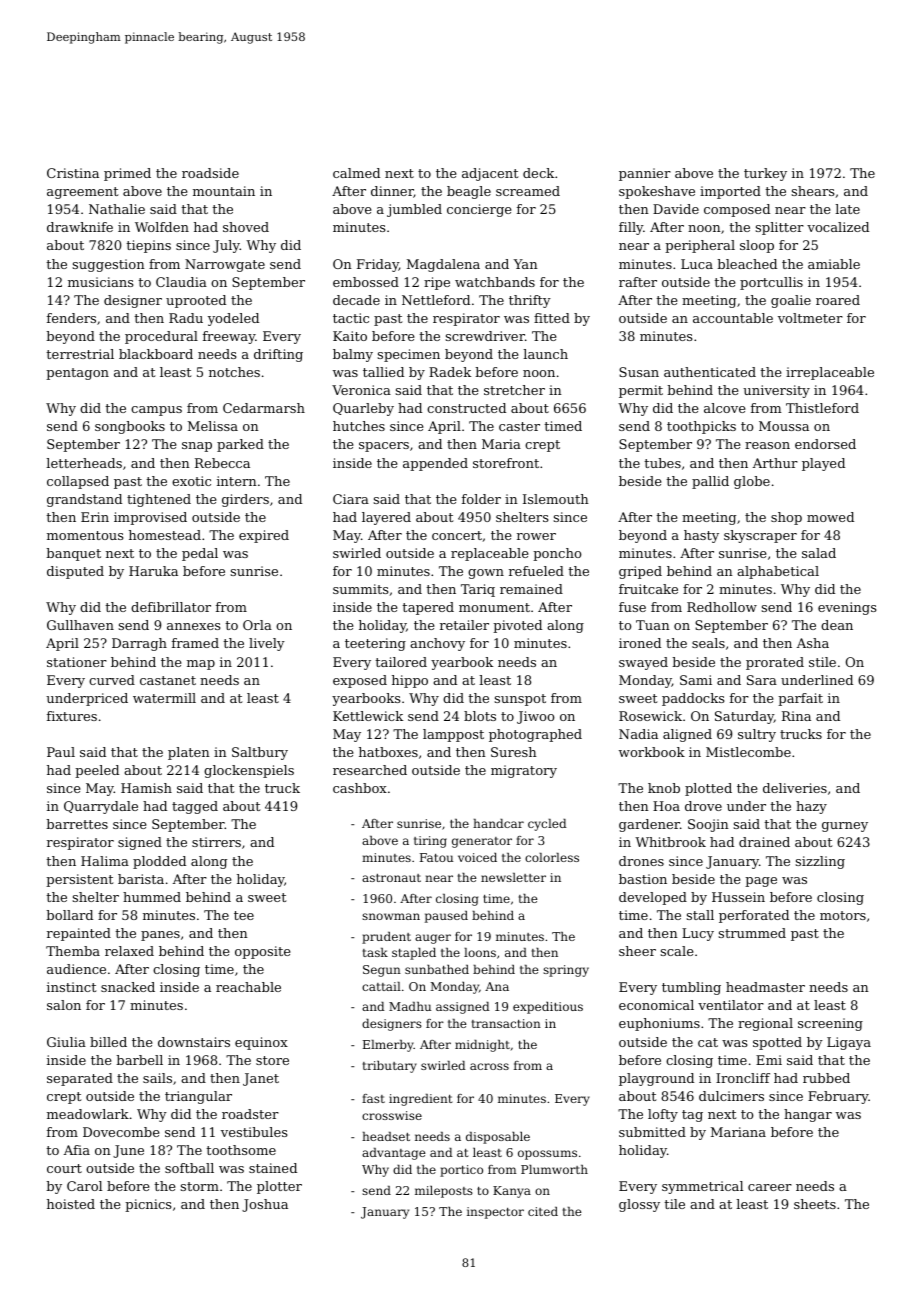 This document has width=924, height=1308. I want to click on colorless, so click(552, 857).
